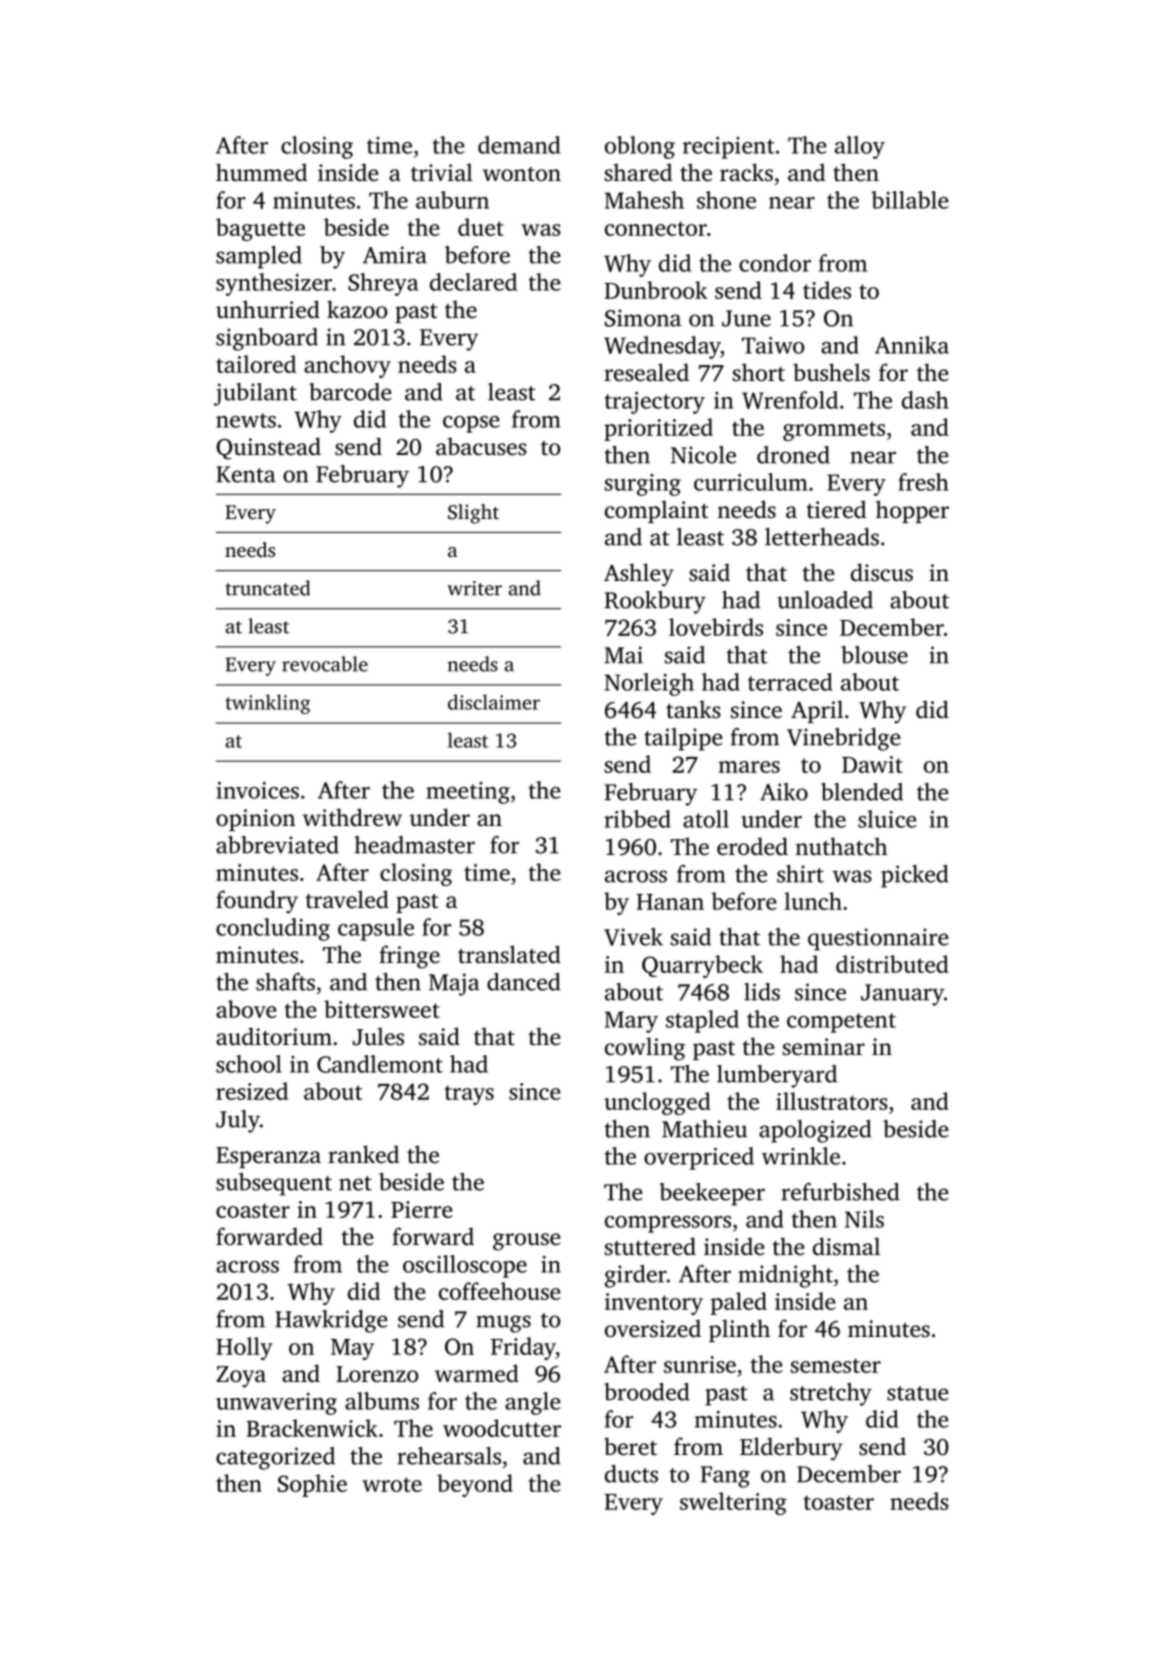  I want to click on Kenta, so click(246, 474).
